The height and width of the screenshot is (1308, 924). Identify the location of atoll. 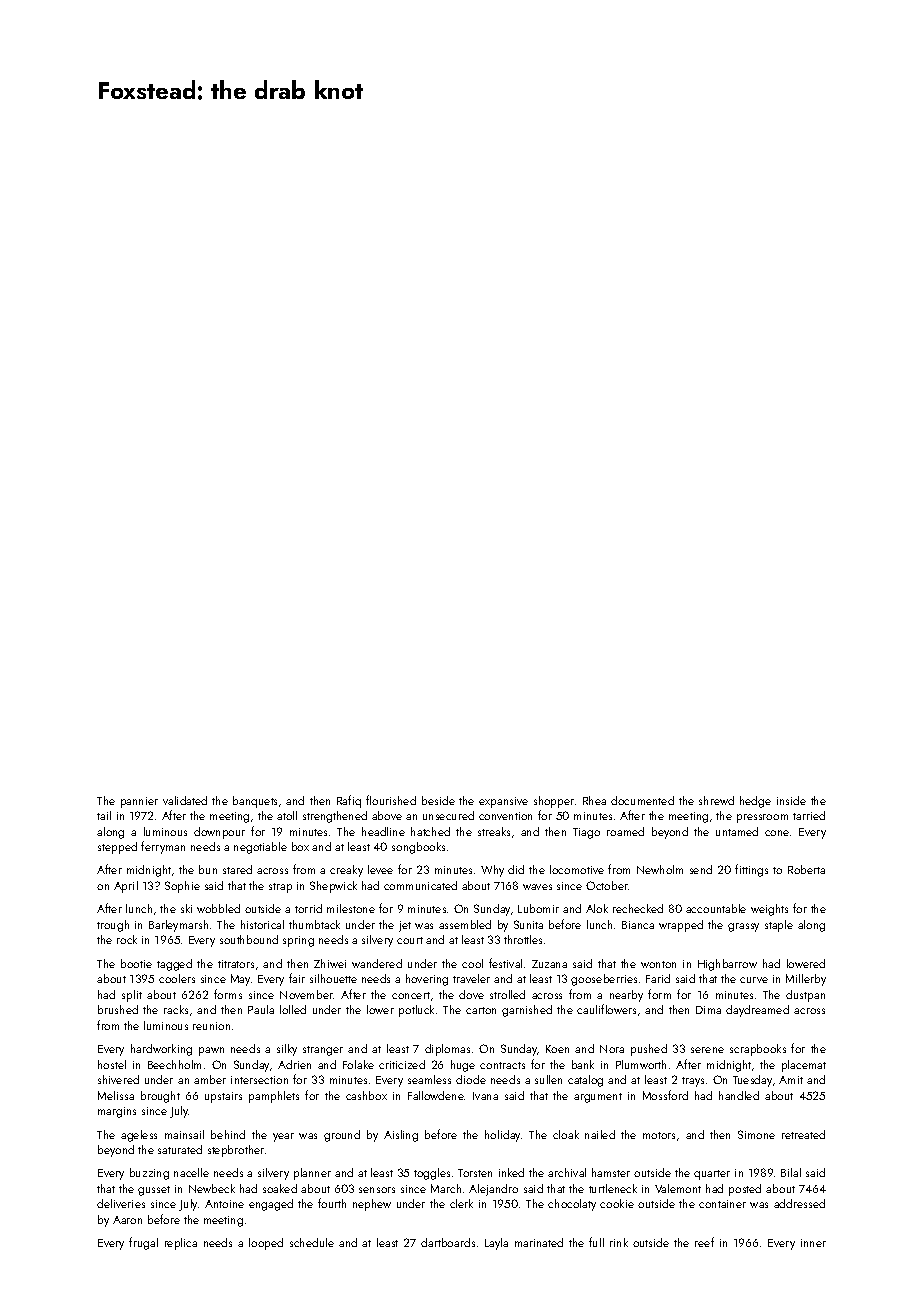
(287, 815).
